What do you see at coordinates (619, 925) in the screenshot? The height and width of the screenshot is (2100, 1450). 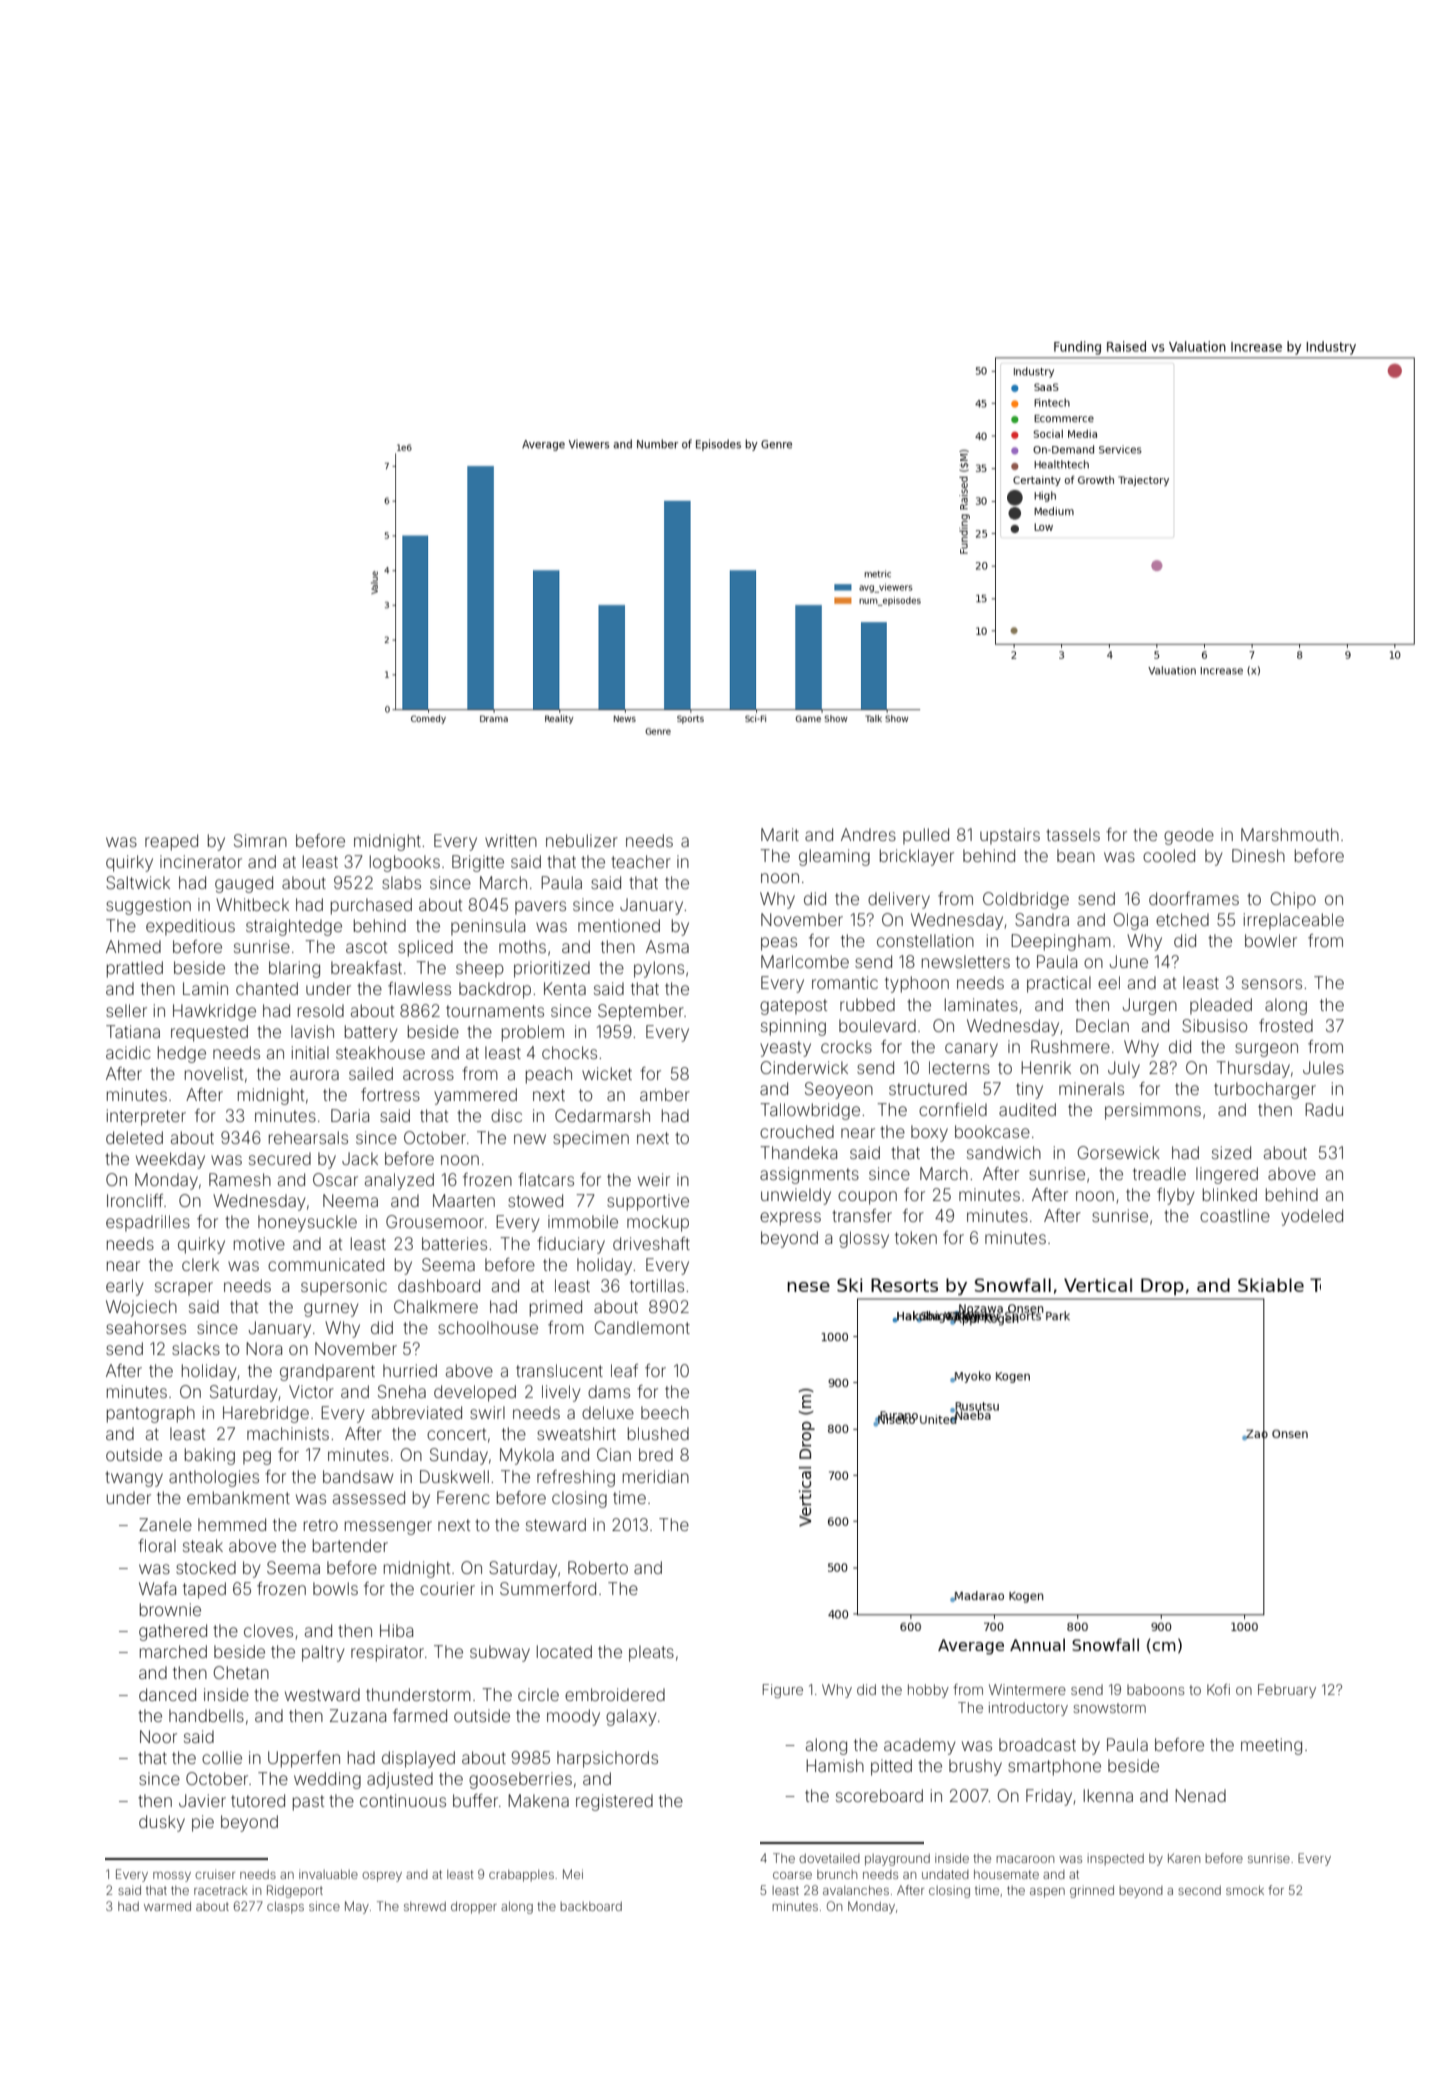 I see `mentioned` at bounding box center [619, 925].
